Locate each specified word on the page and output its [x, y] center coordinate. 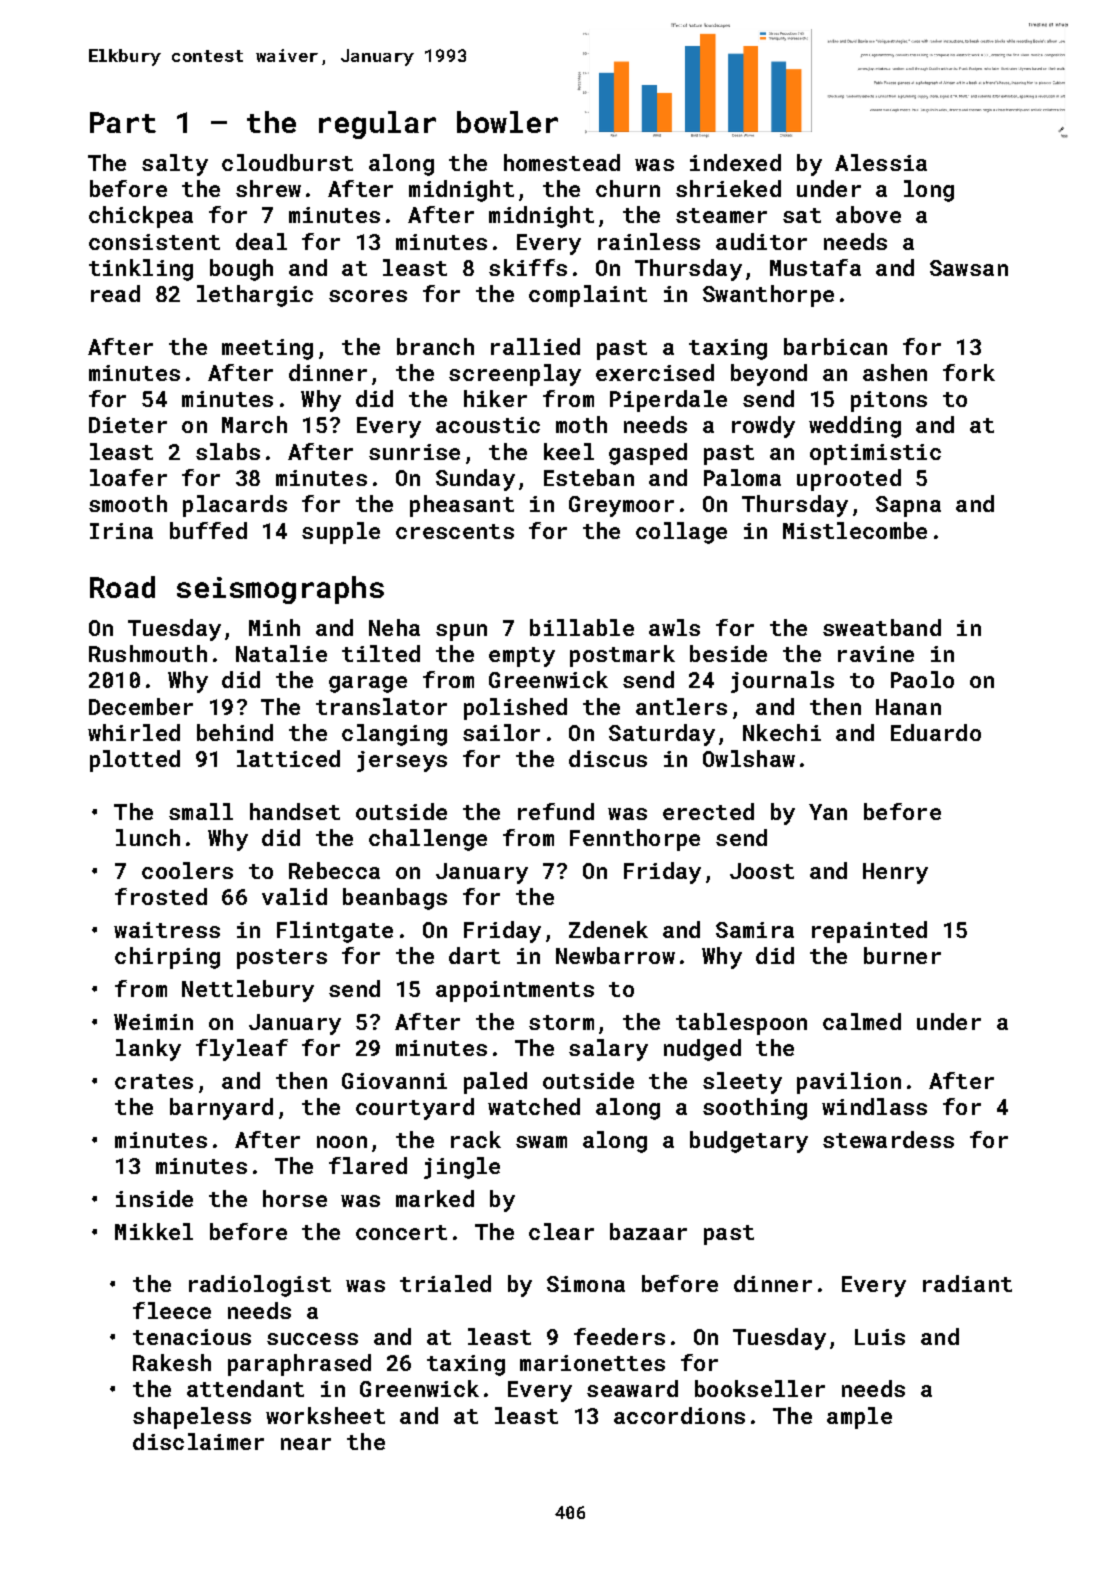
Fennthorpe [635, 840]
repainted [869, 932]
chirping [167, 958]
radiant [967, 1283]
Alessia [881, 162]
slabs [228, 451]
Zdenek [608, 929]
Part [123, 122]
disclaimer [198, 1441]
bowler [507, 122]
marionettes [592, 1363]
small [201, 811]
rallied [535, 346]
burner [902, 955]
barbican [835, 346]
